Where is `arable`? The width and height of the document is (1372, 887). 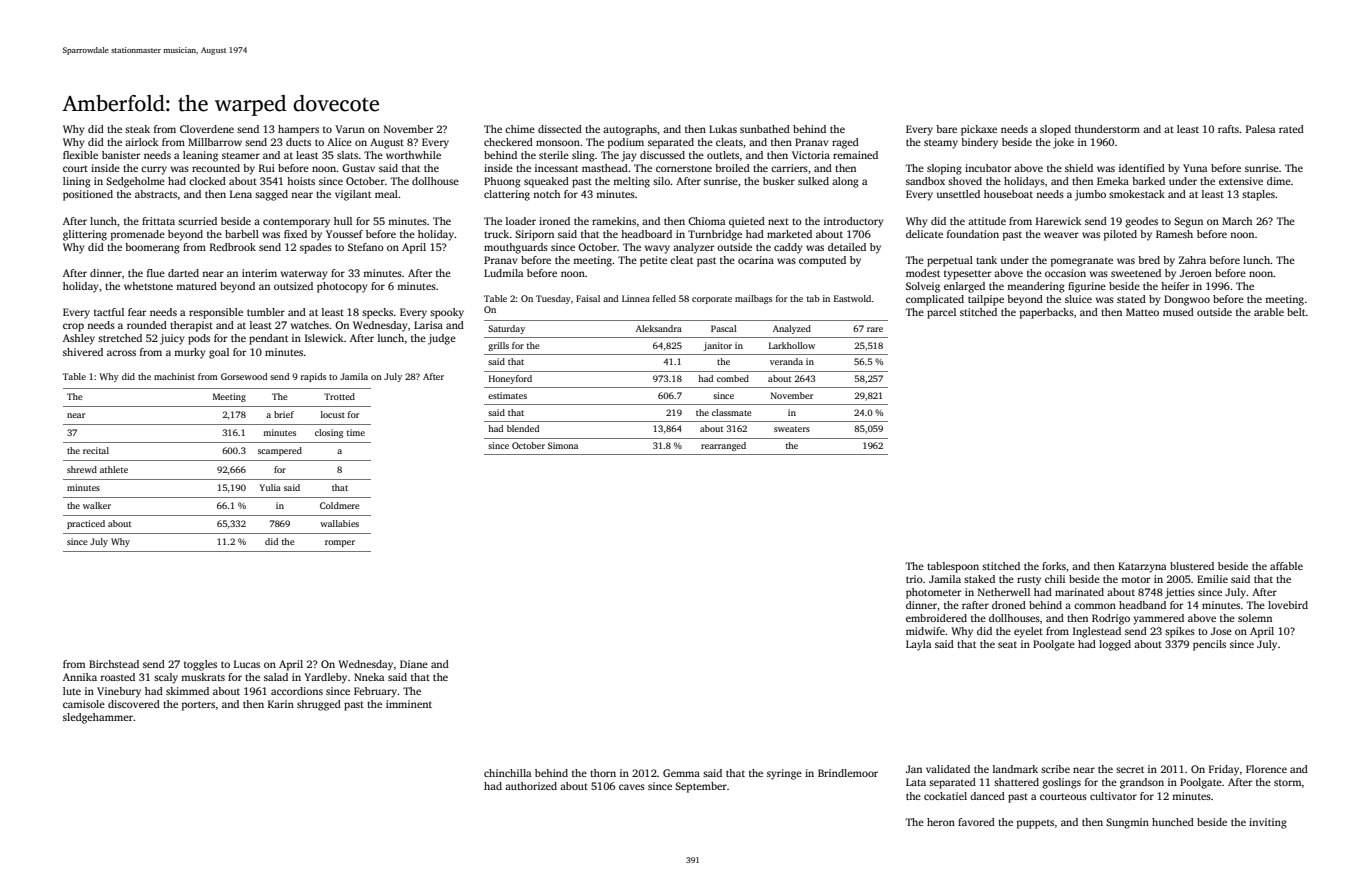 arable is located at coordinates (1269, 312).
